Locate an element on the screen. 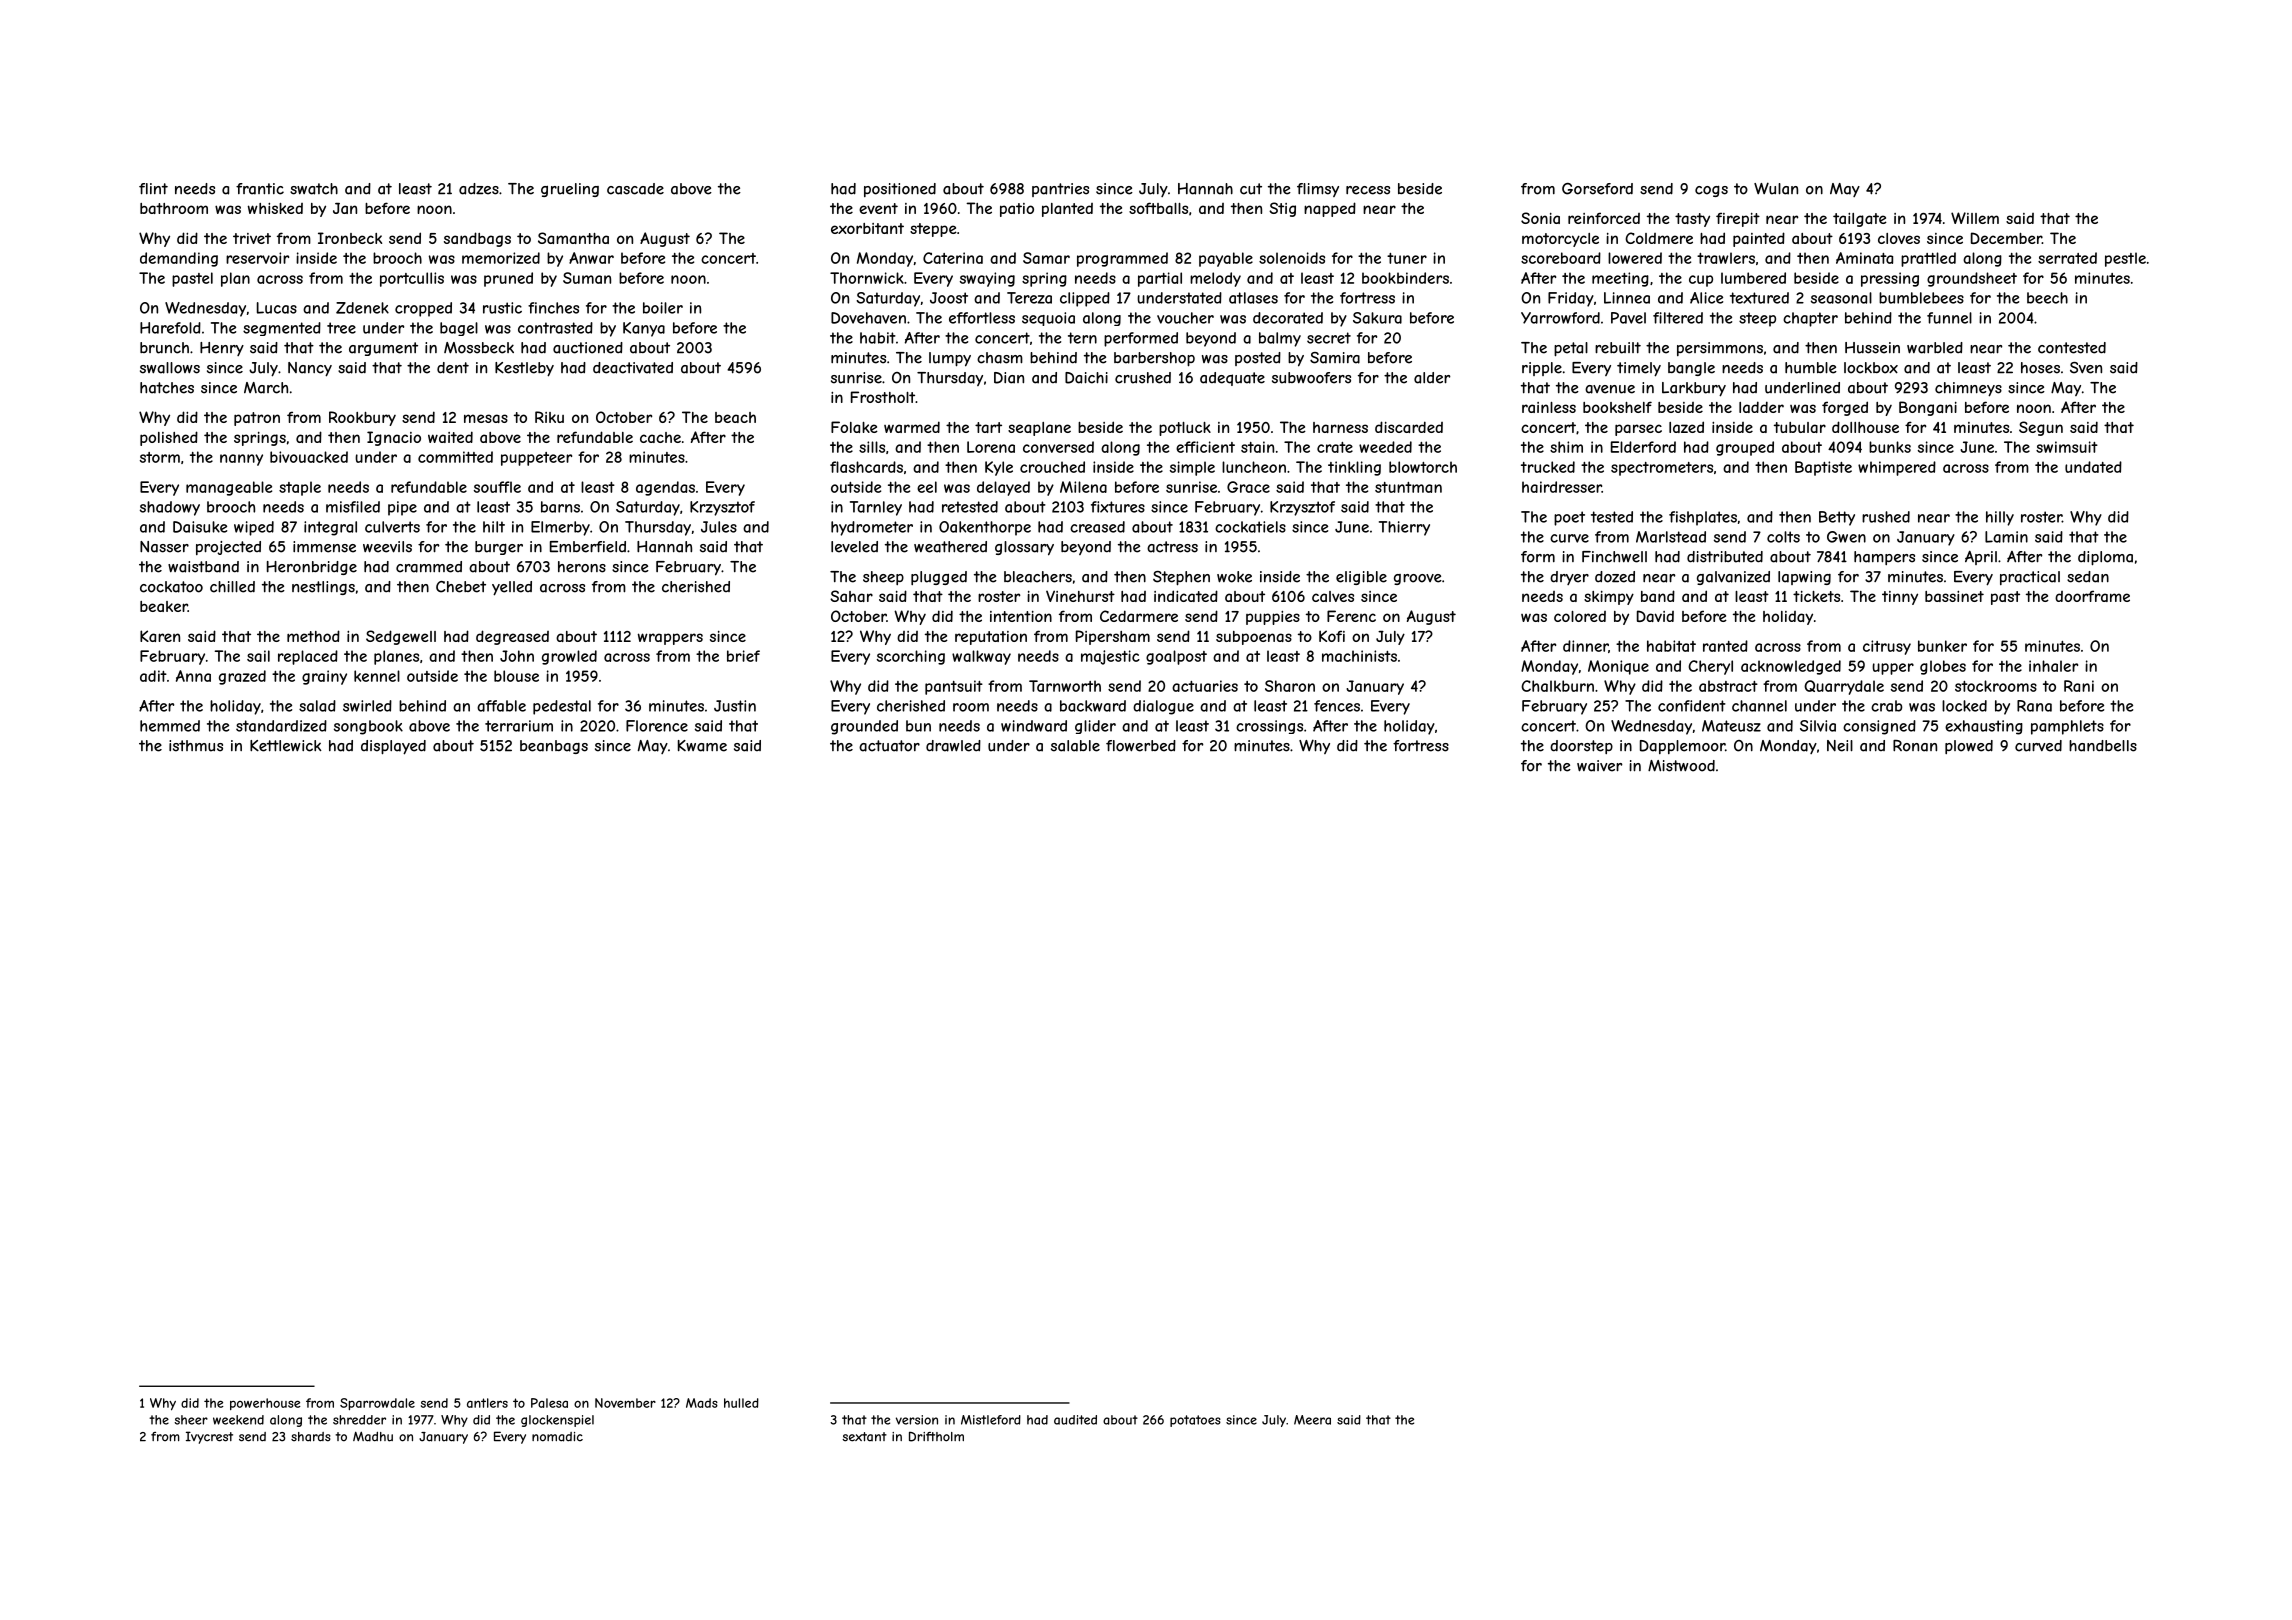  Mateusz is located at coordinates (1731, 726).
